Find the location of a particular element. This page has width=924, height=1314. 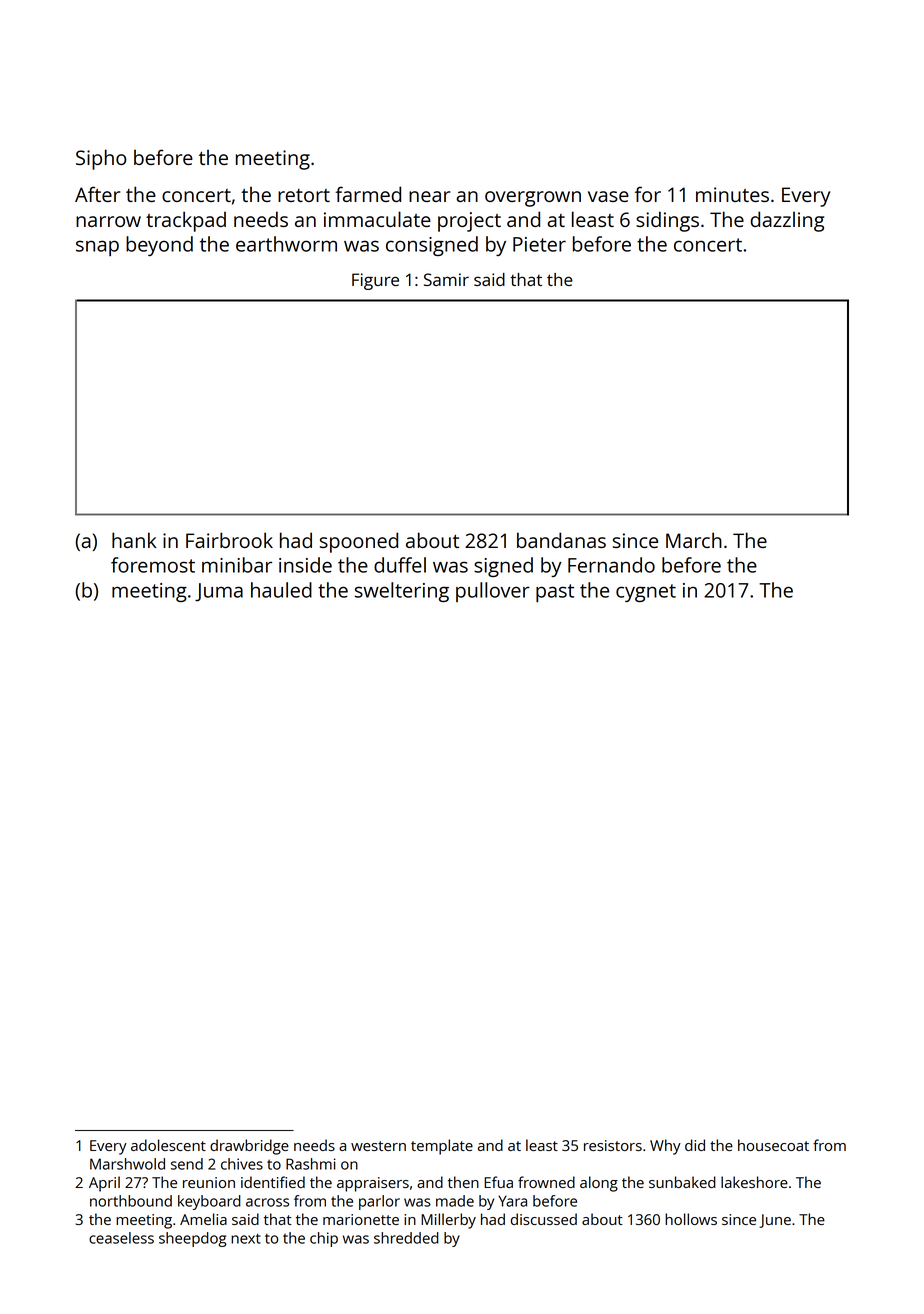

March is located at coordinates (694, 540).
